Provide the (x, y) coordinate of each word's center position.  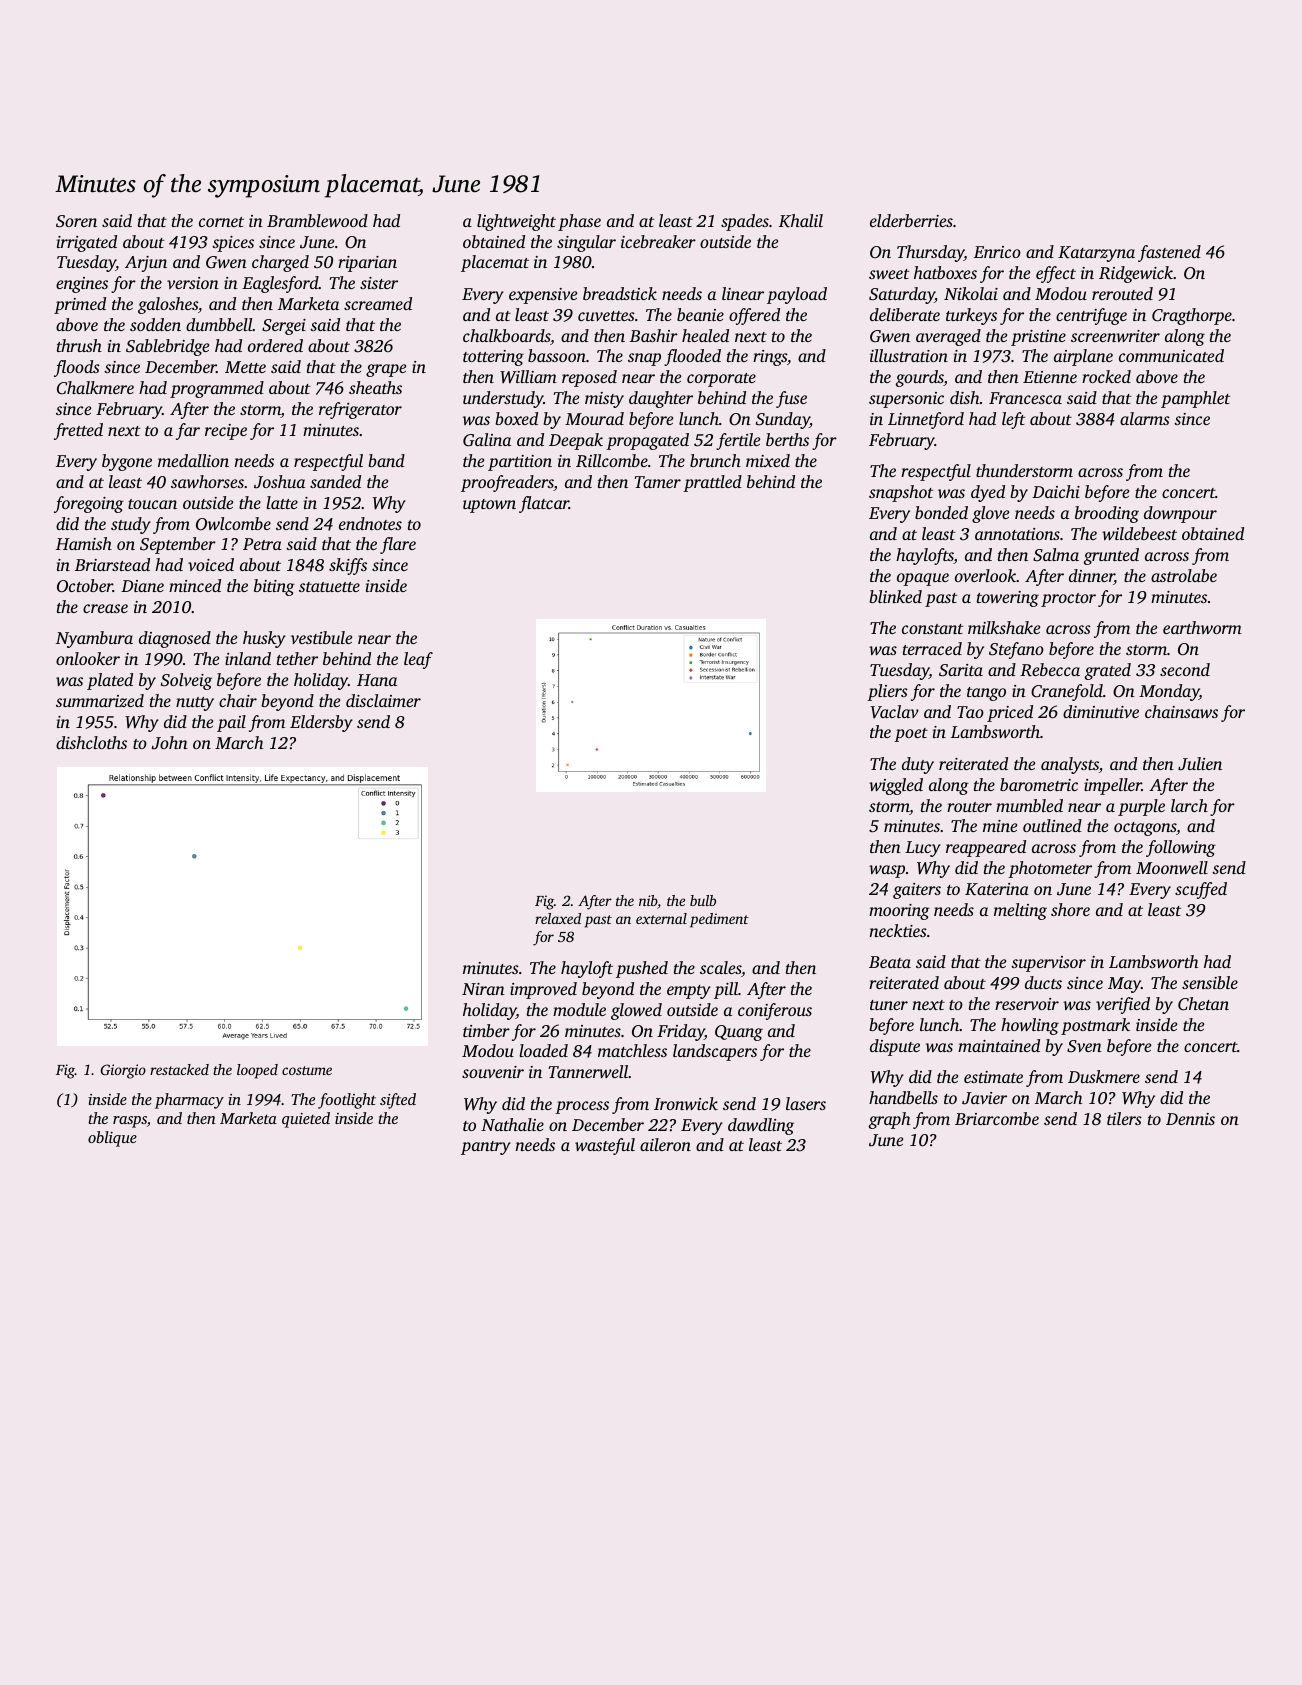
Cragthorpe (1192, 316)
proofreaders (507, 483)
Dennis (1190, 1119)
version (193, 283)
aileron (665, 1144)
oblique (112, 1139)
